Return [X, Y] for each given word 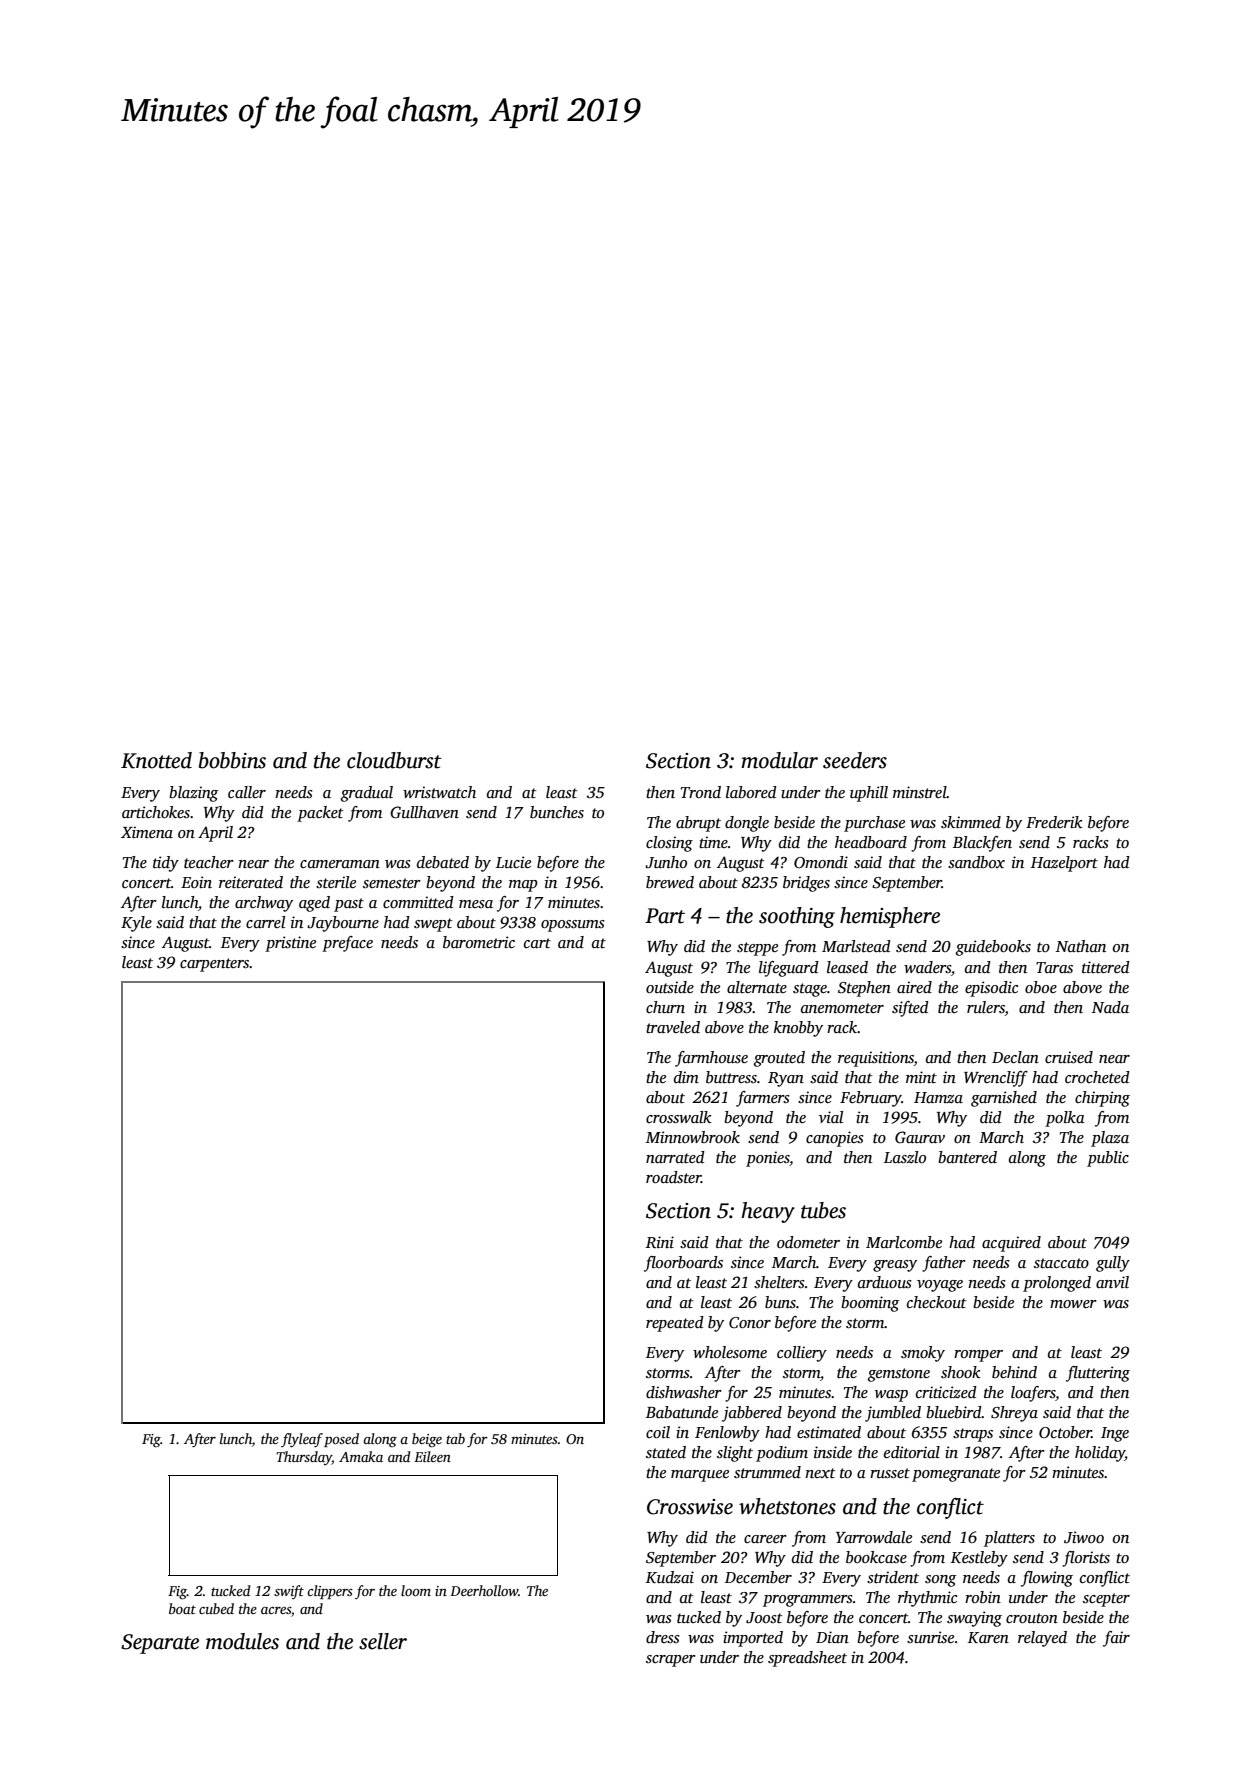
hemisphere [890, 917]
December [758, 1577]
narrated [675, 1157]
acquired [1011, 1244]
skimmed [971, 822]
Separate [160, 1644]
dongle [747, 824]
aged [314, 904]
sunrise [930, 1637]
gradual [367, 794]
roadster [673, 1177]
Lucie [513, 862]
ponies [768, 1159]
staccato [1061, 1263]
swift [289, 1592]
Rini [660, 1242]
